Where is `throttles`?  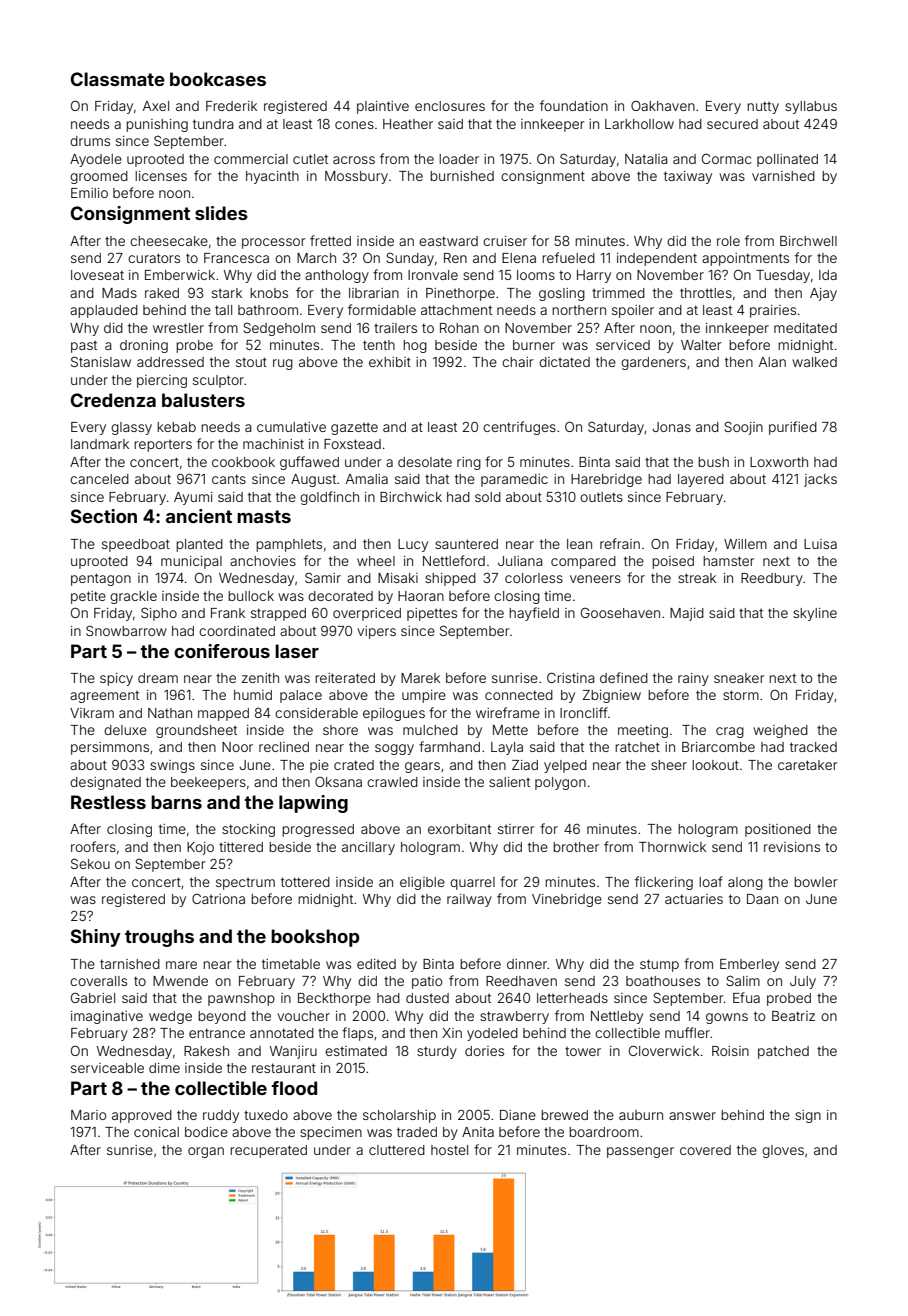
throttles is located at coordinates (706, 293).
